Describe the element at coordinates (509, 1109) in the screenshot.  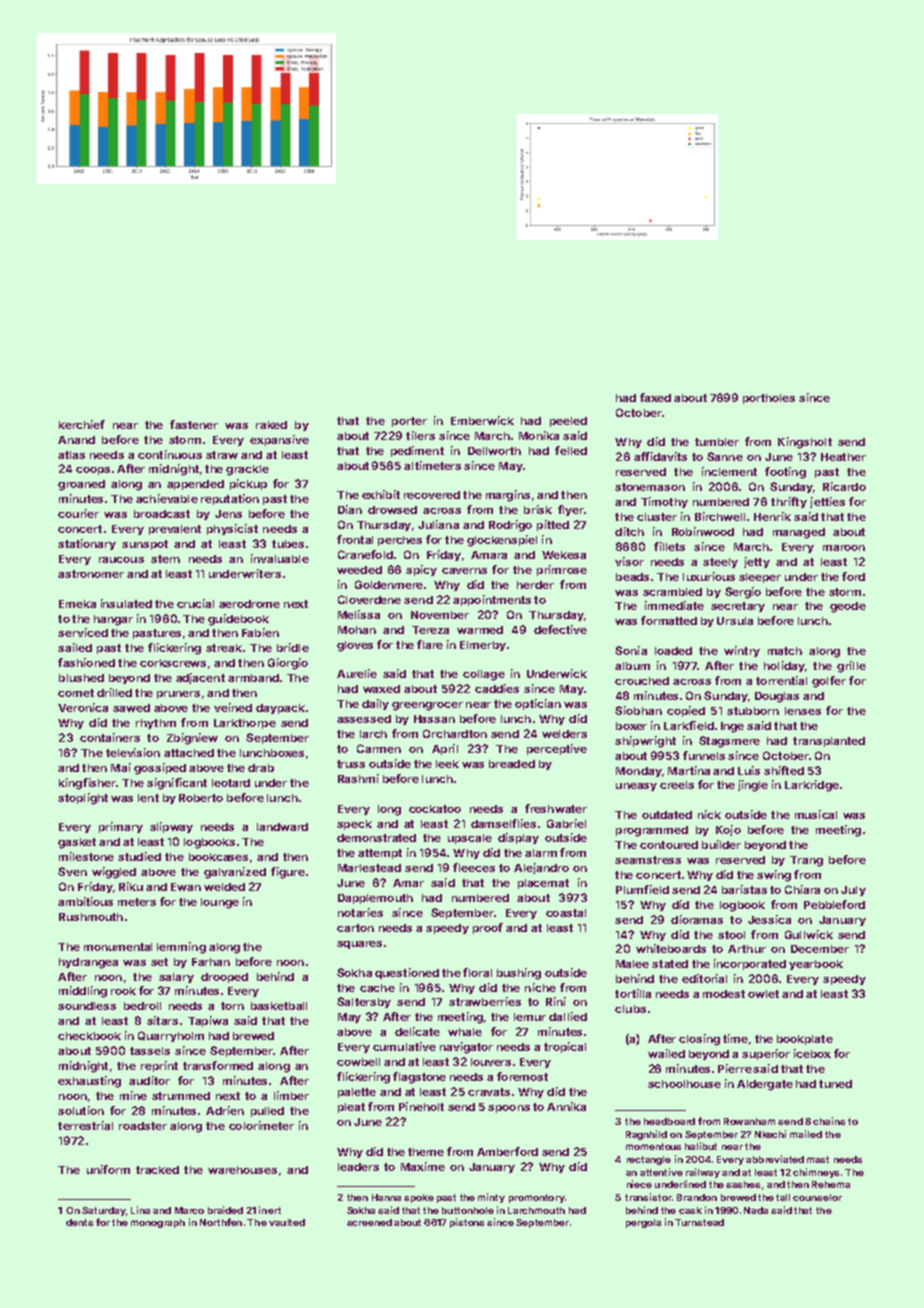
I see `spoons` at that location.
